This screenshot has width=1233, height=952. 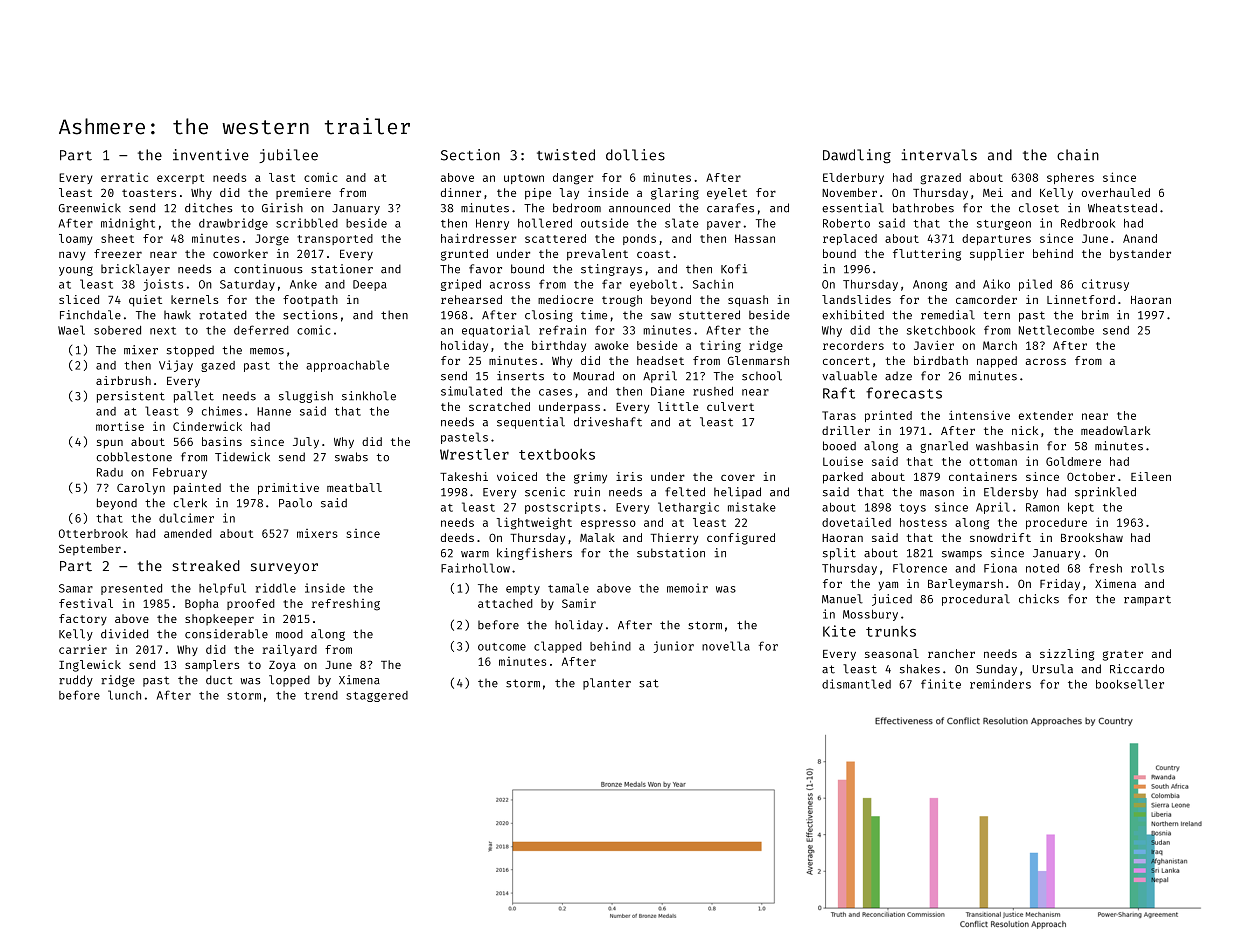 What do you see at coordinates (748, 301) in the screenshot?
I see `squash` at bounding box center [748, 301].
